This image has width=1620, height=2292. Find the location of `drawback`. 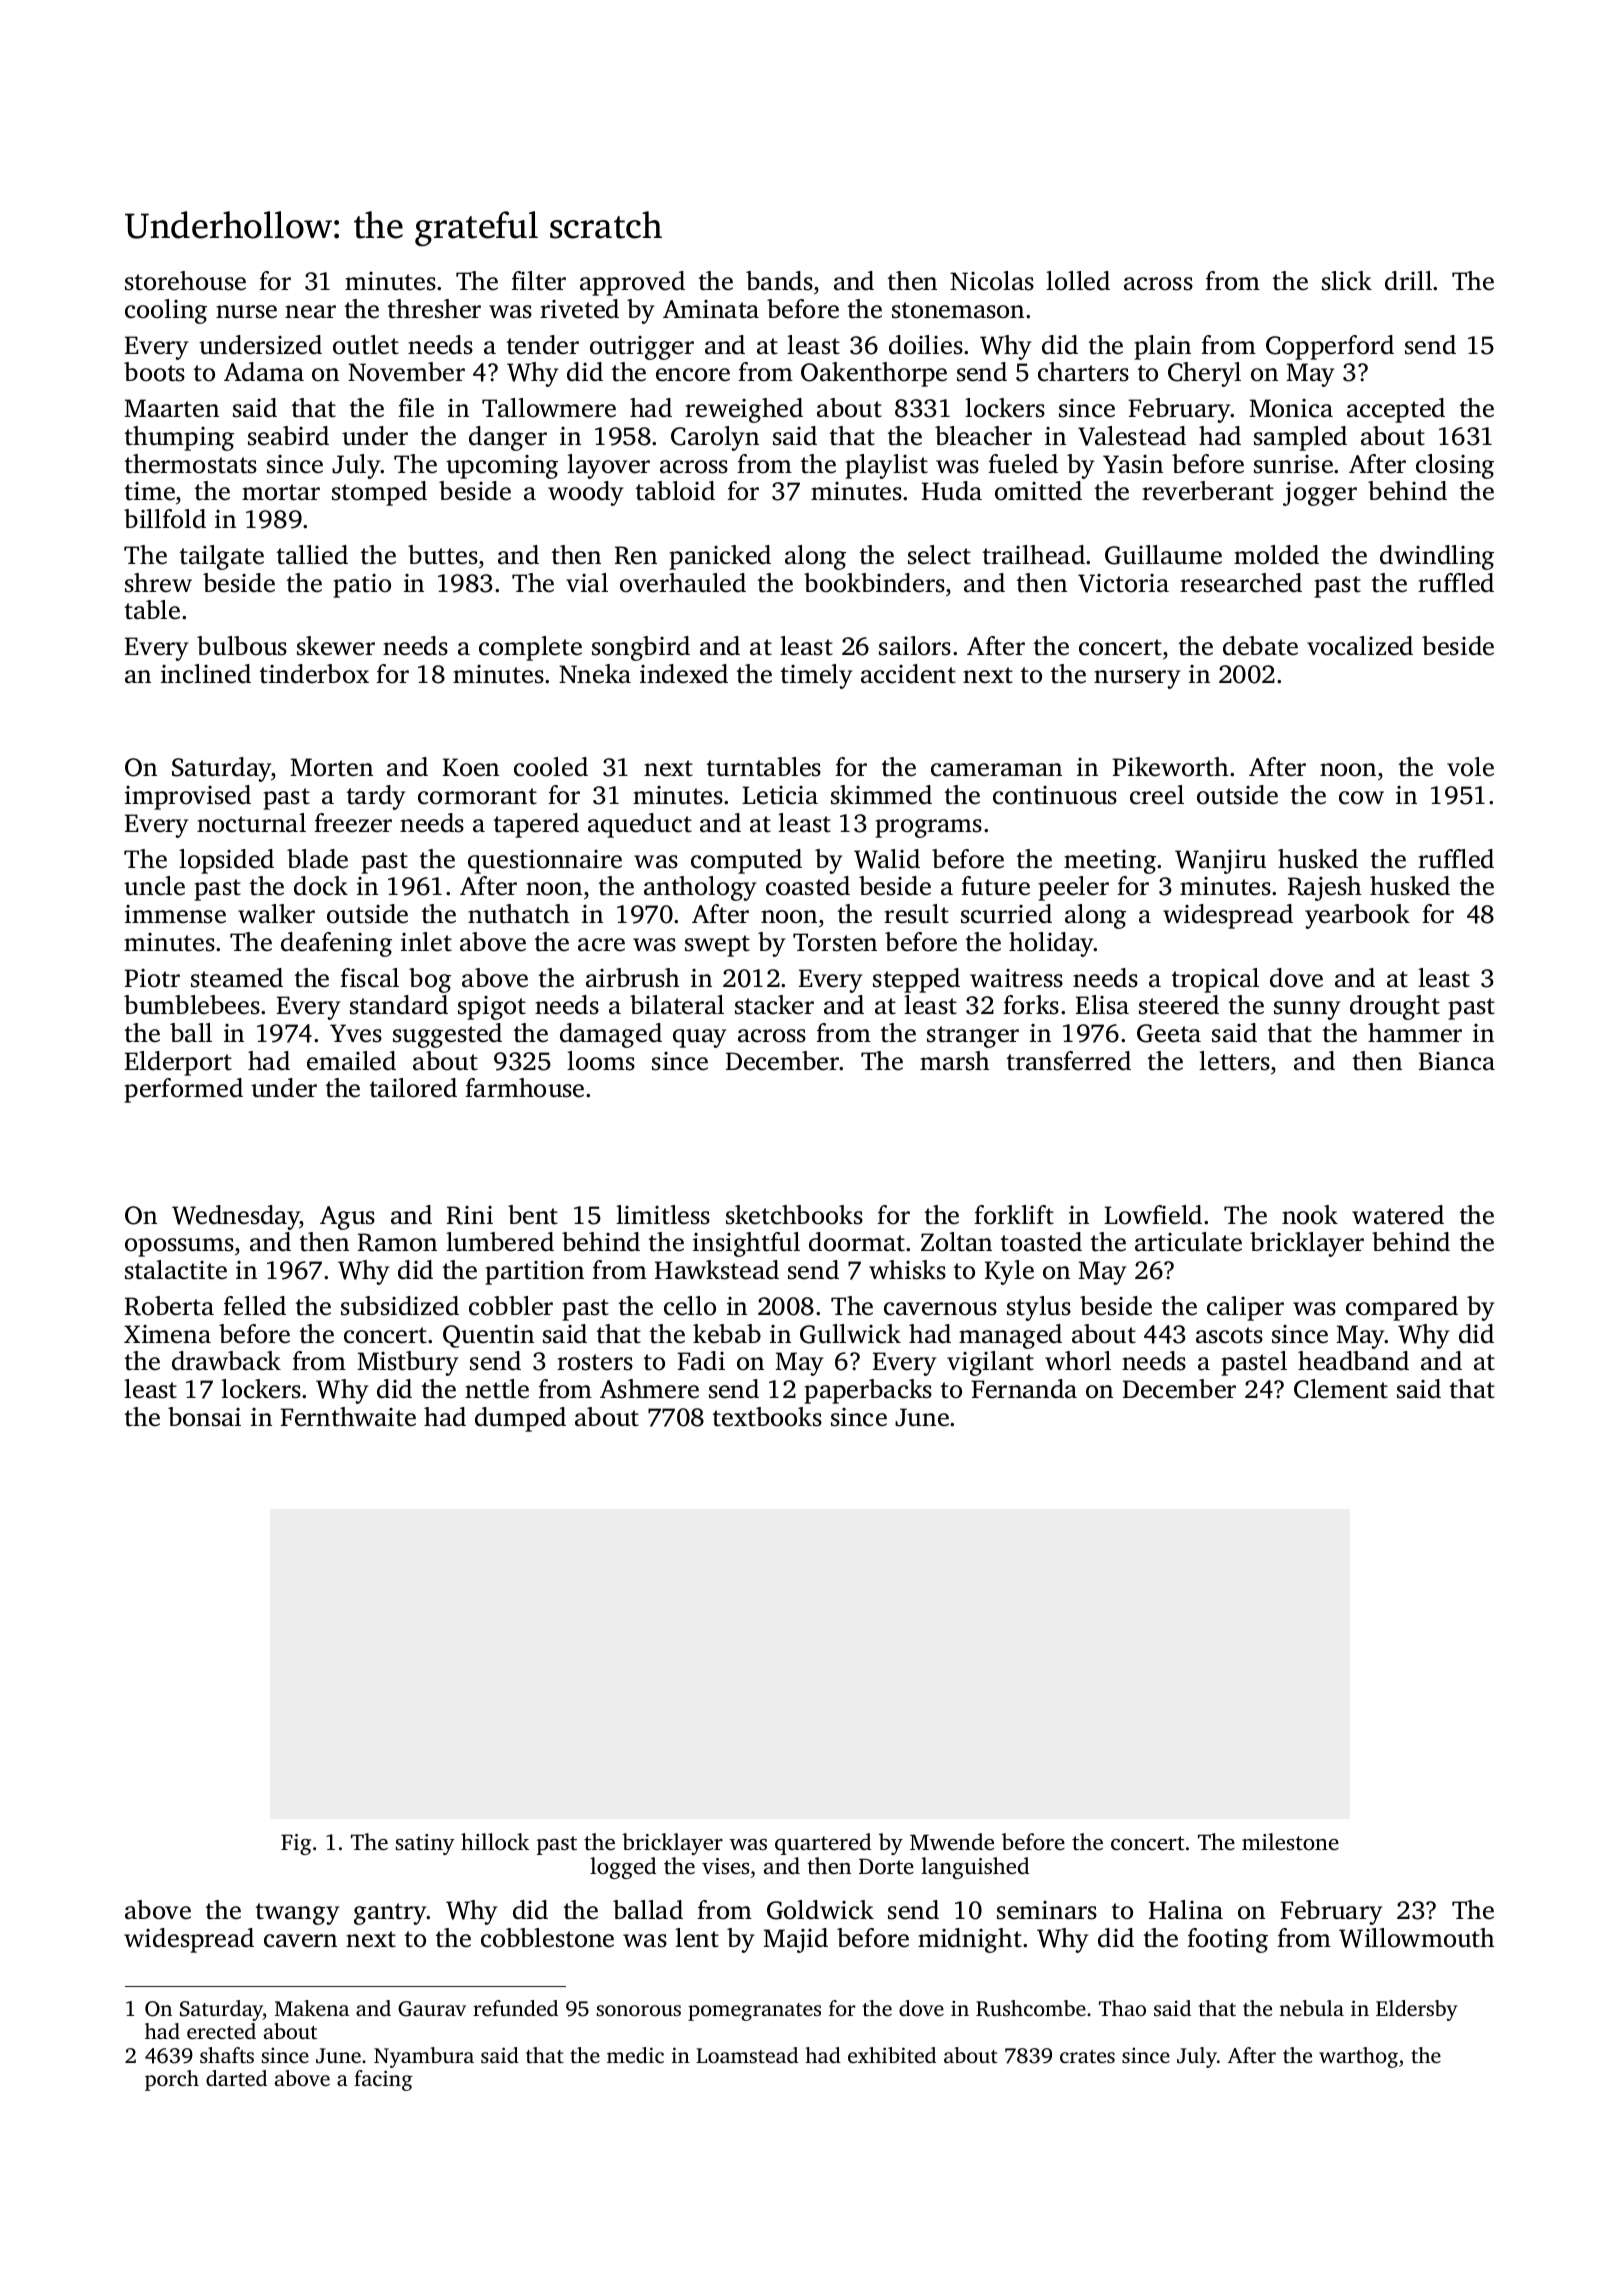

drawback is located at coordinates (226, 1361).
